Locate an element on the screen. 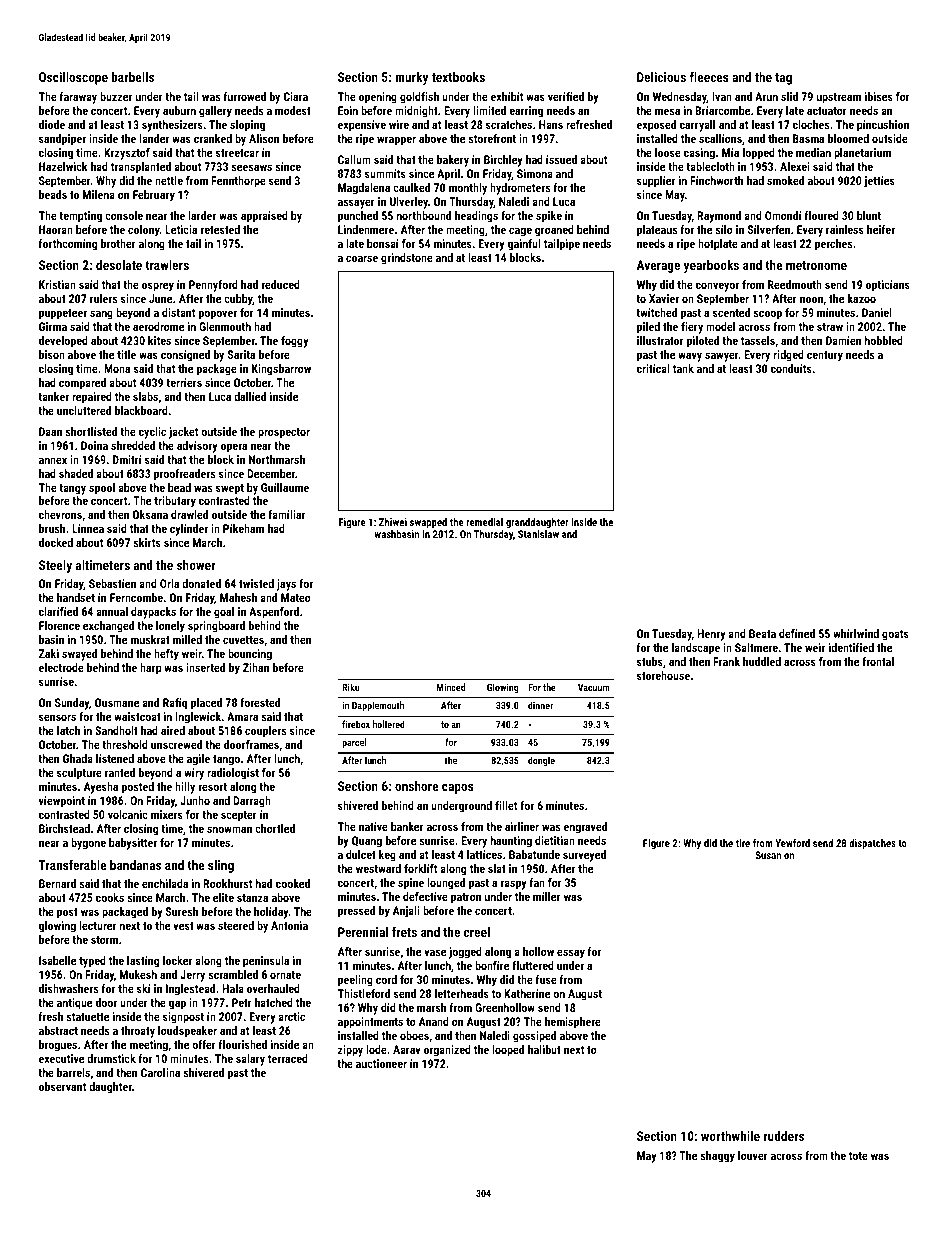 This screenshot has width=952, height=1233. Ciara is located at coordinates (296, 96).
